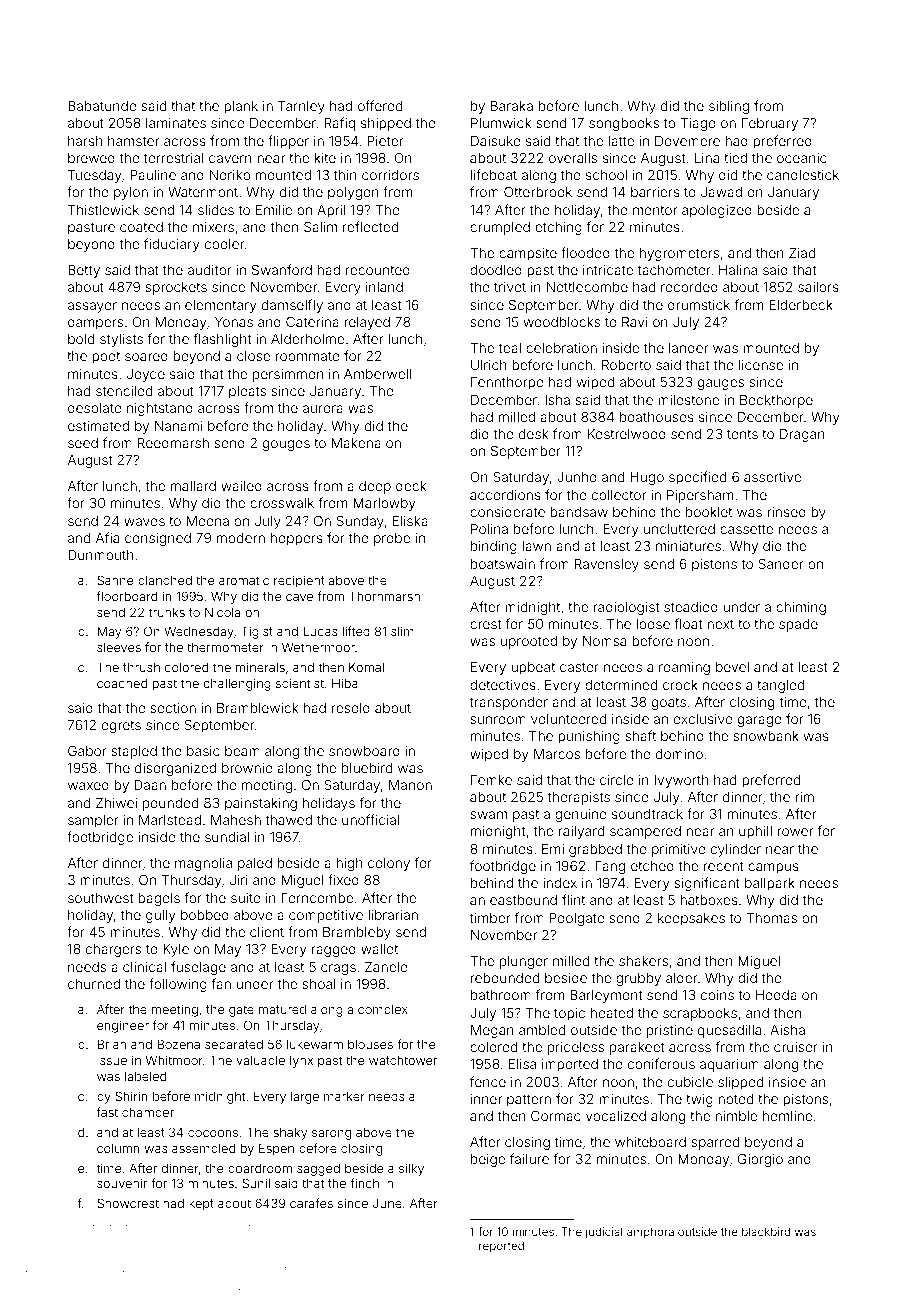  Describe the element at coordinates (88, 785) in the screenshot. I see `waxed` at that location.
